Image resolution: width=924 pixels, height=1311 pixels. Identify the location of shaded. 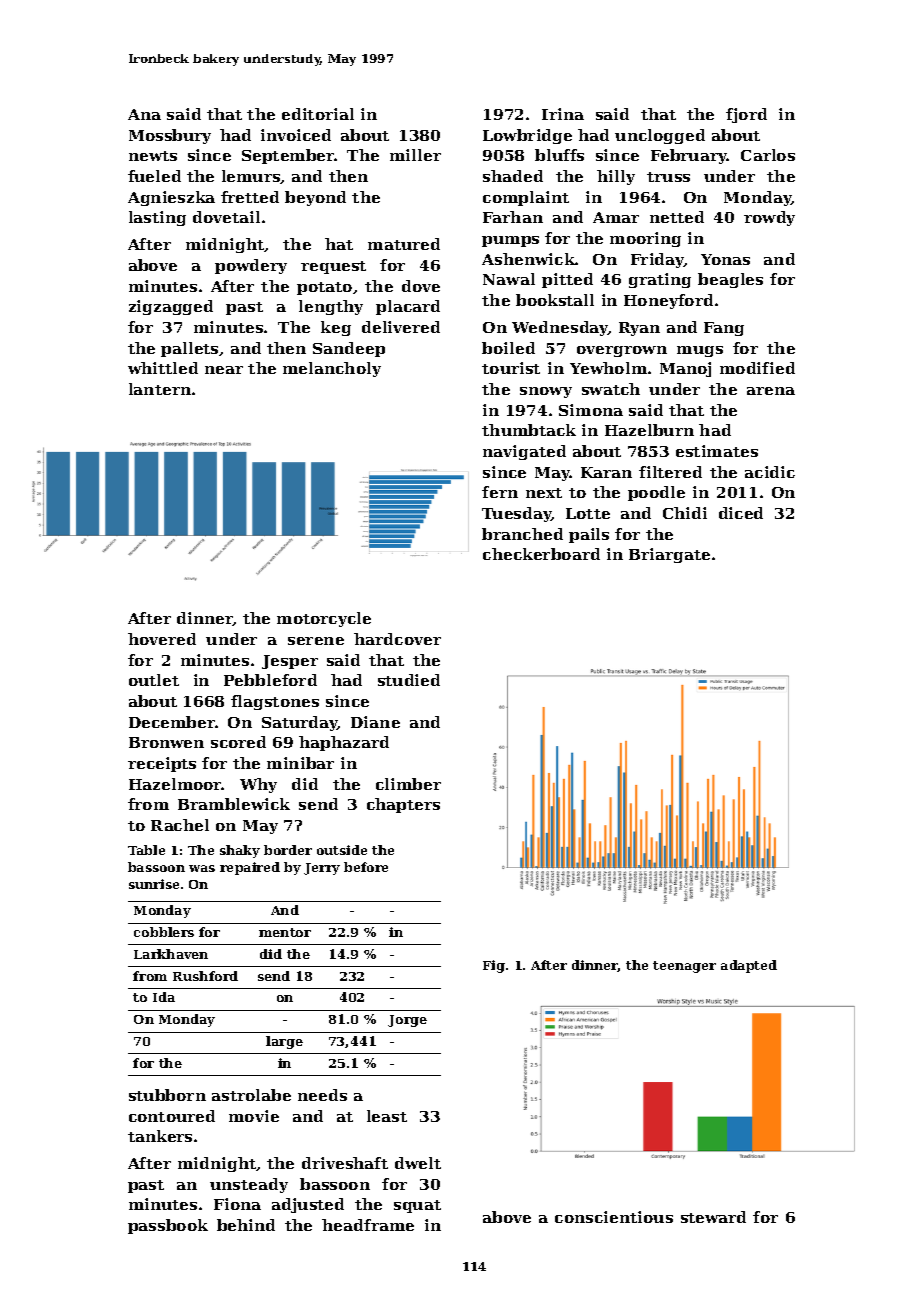
(513, 176).
